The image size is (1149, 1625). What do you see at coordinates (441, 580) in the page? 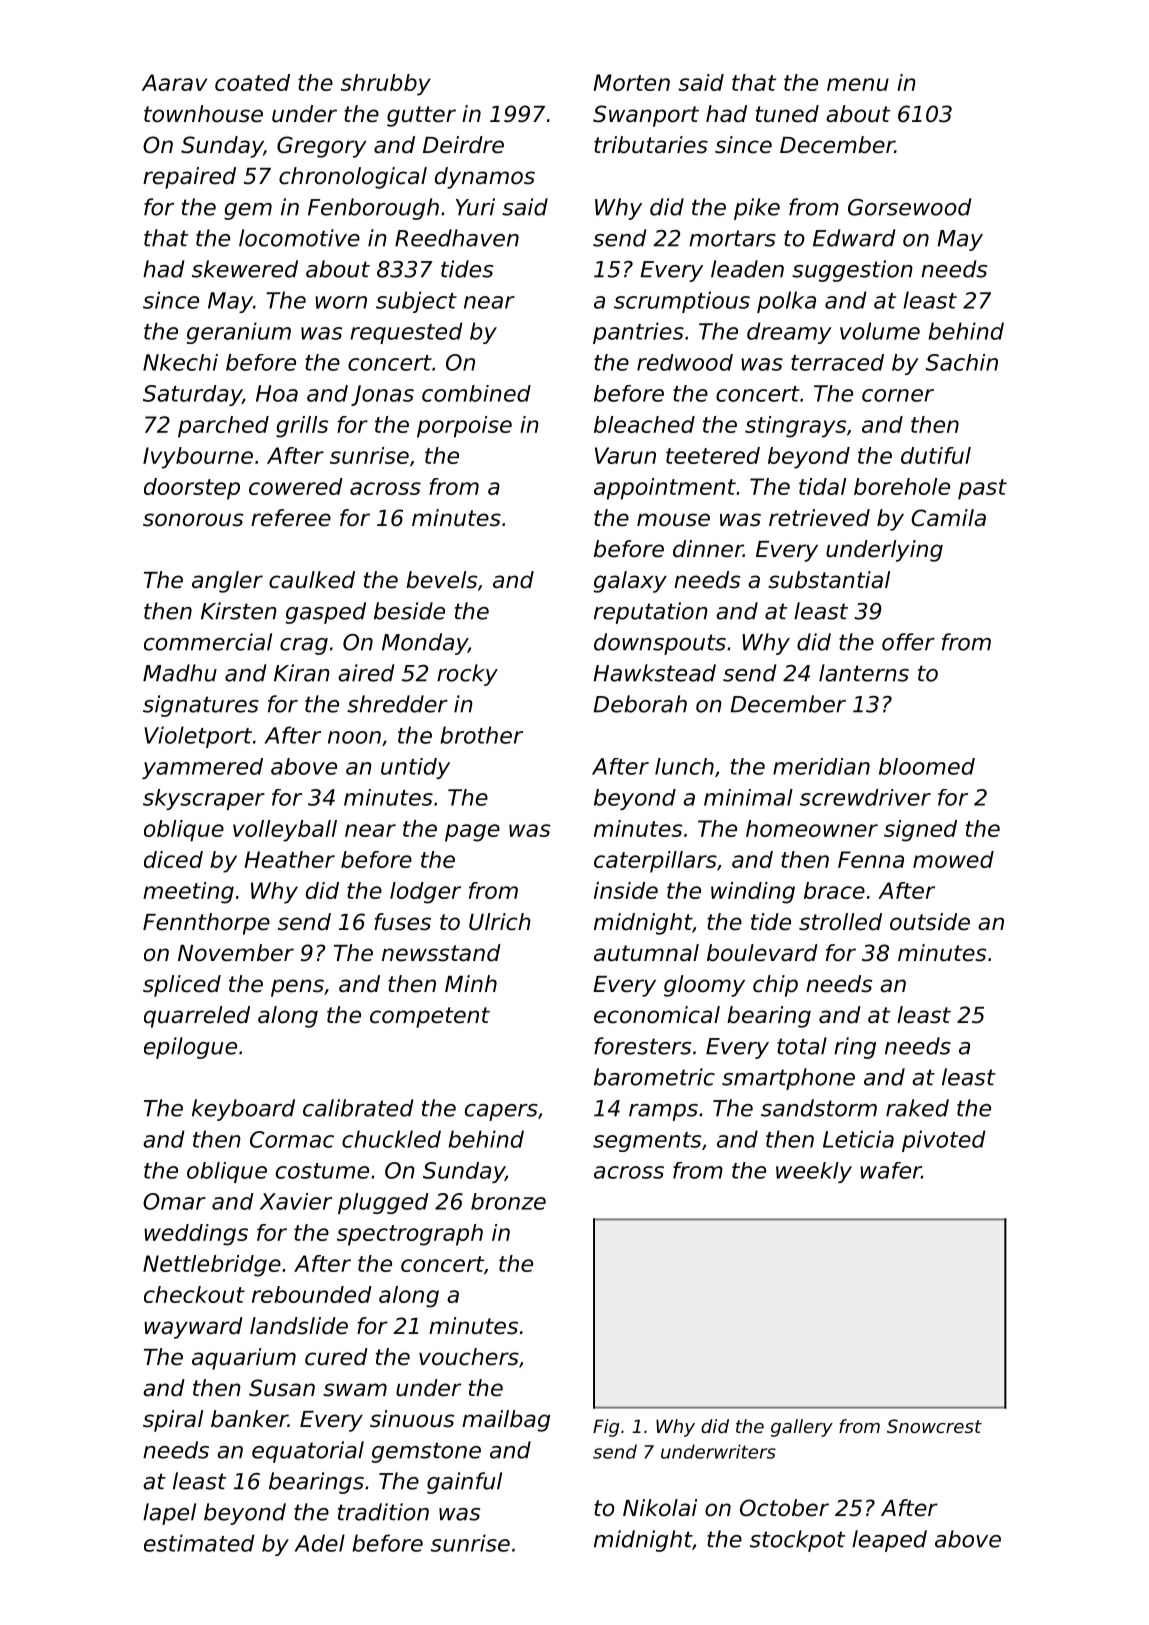
I see `bevels` at bounding box center [441, 580].
